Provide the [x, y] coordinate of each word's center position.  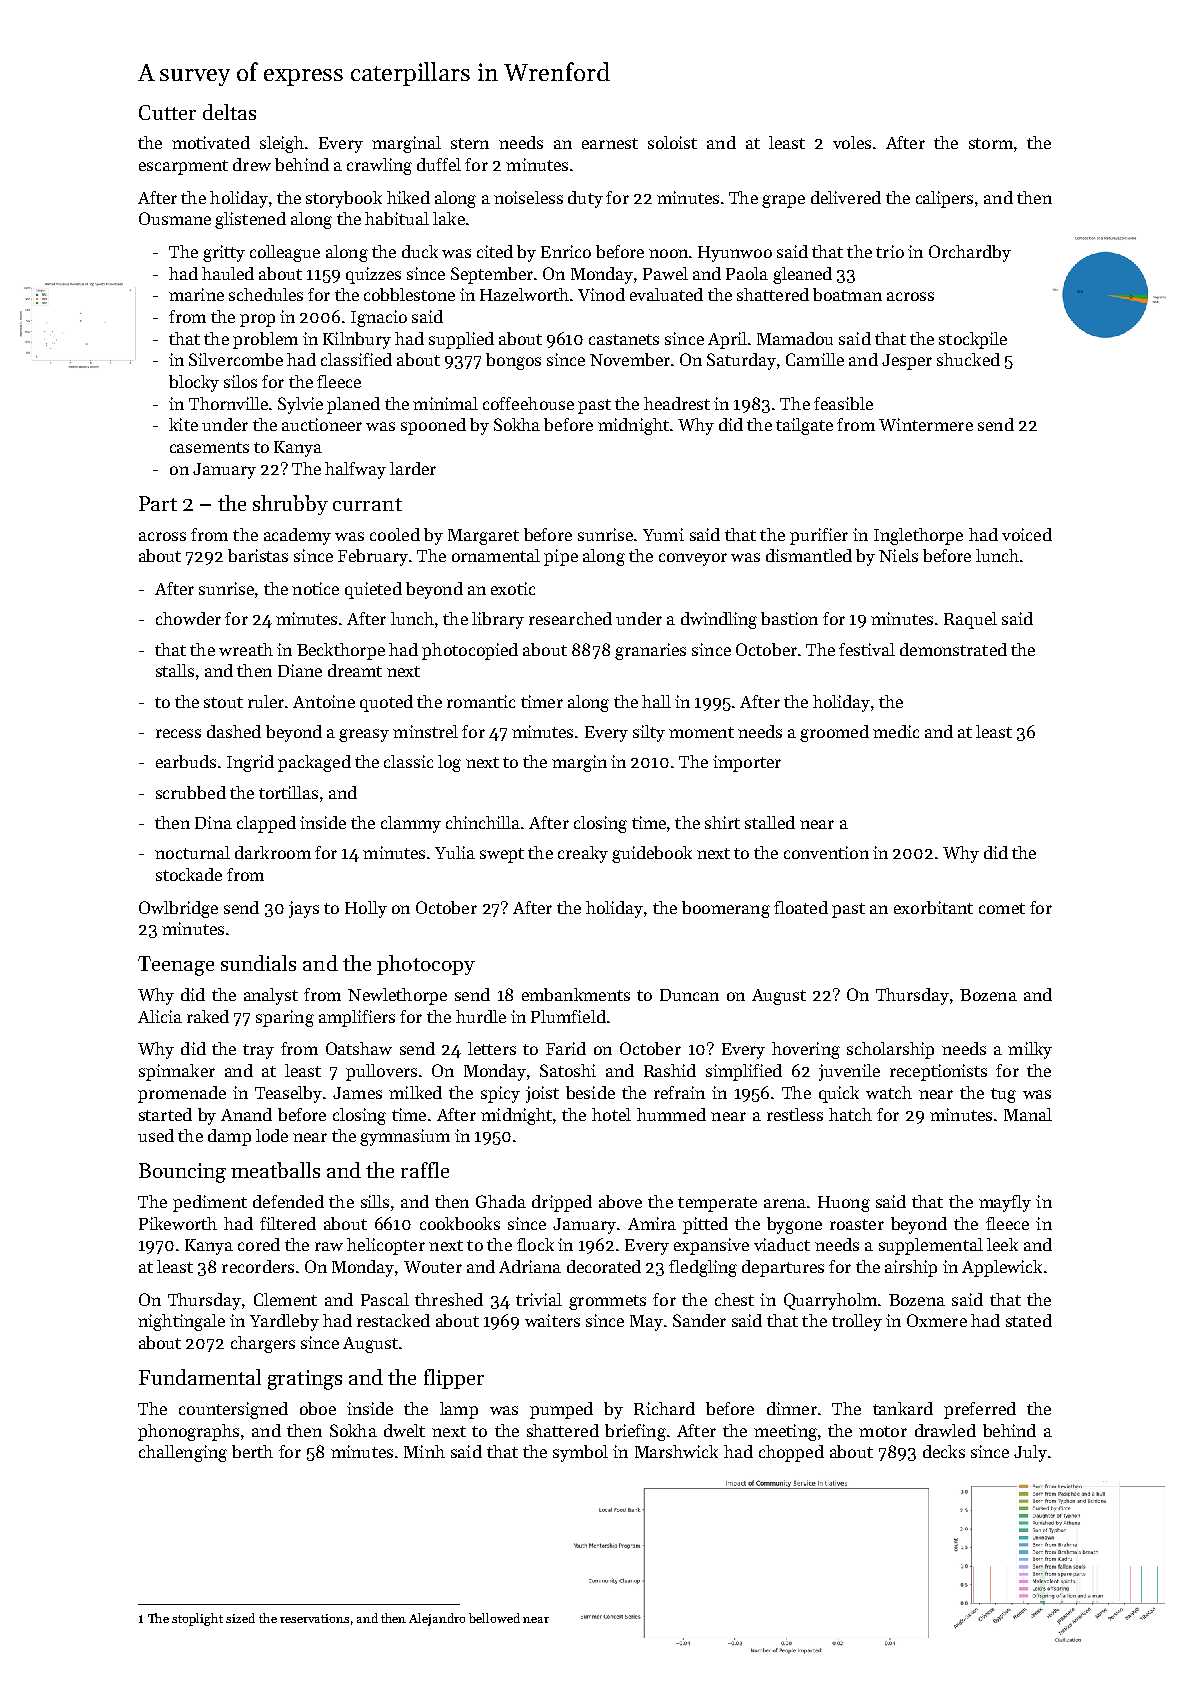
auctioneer [322, 424]
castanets [624, 339]
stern [470, 143]
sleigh [282, 144]
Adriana [530, 1266]
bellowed [494, 1618]
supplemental [931, 1246]
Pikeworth [178, 1223]
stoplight [197, 1619]
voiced [1027, 534]
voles [852, 142]
